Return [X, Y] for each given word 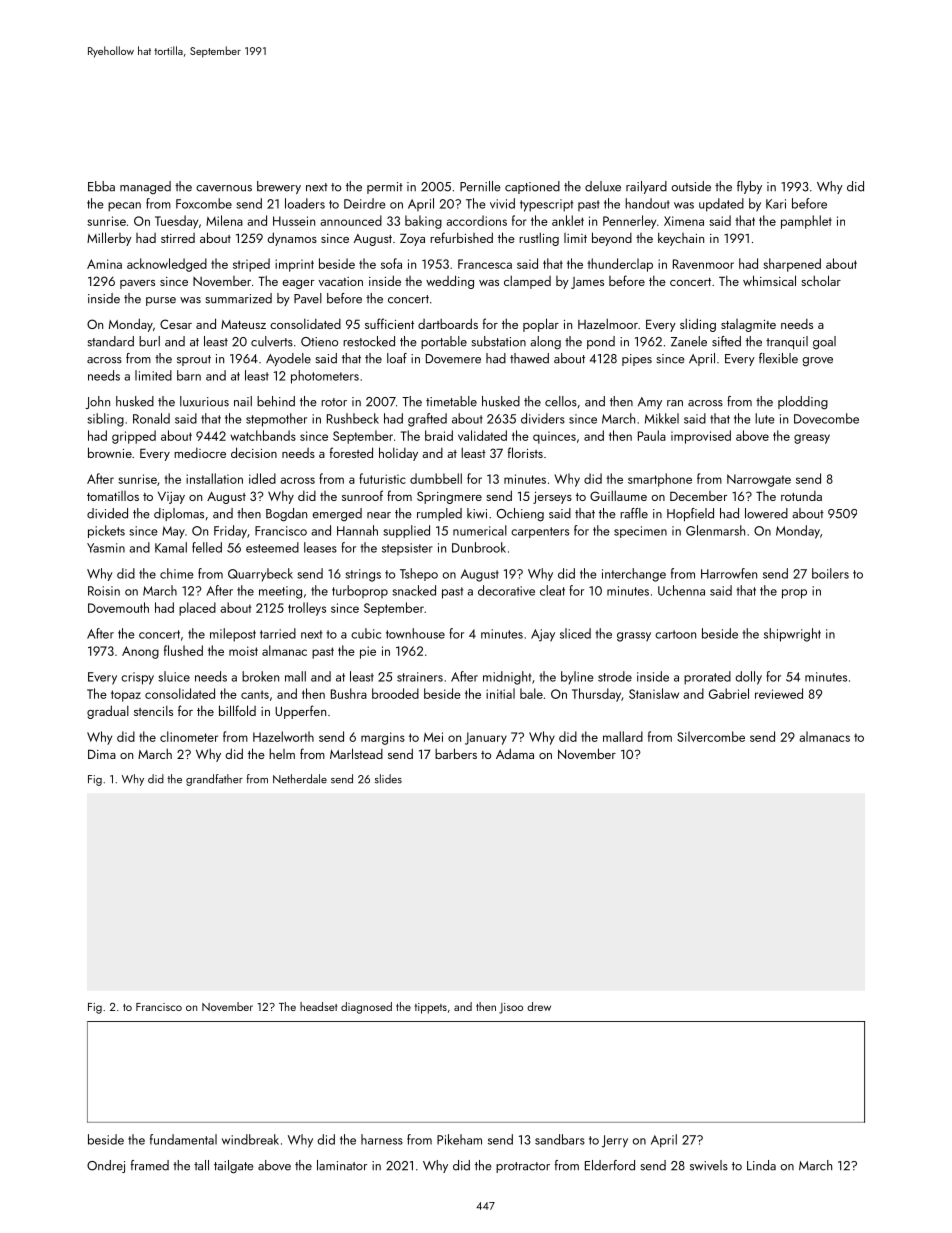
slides [388, 779]
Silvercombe [711, 736]
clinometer [189, 736]
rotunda [801, 496]
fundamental [183, 1139]
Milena [224, 220]
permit [385, 188]
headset [318, 1006]
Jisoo [511, 1008]
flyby [749, 187]
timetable [451, 401]
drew [539, 1006]
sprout [194, 360]
